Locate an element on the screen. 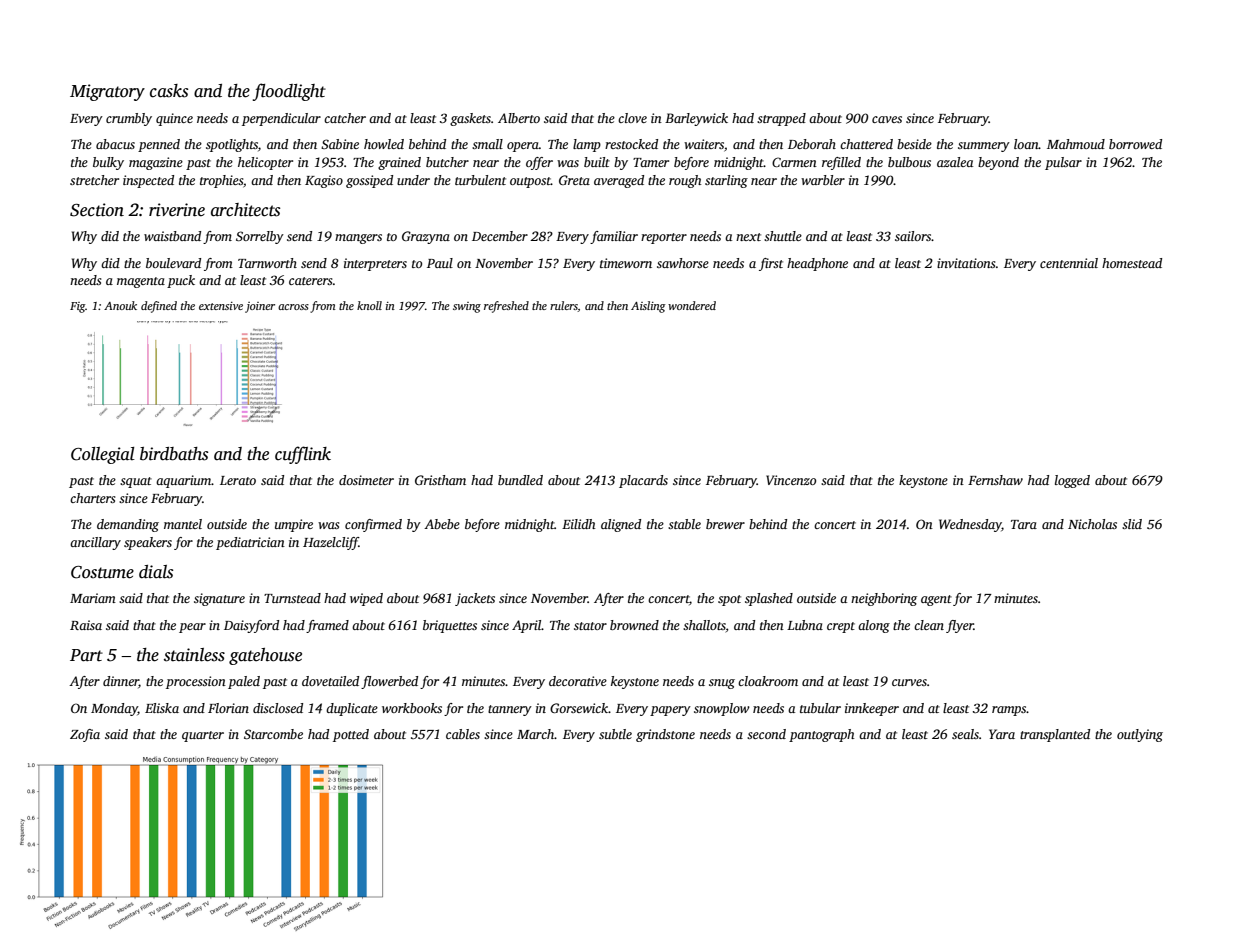  Tara is located at coordinates (1024, 524).
